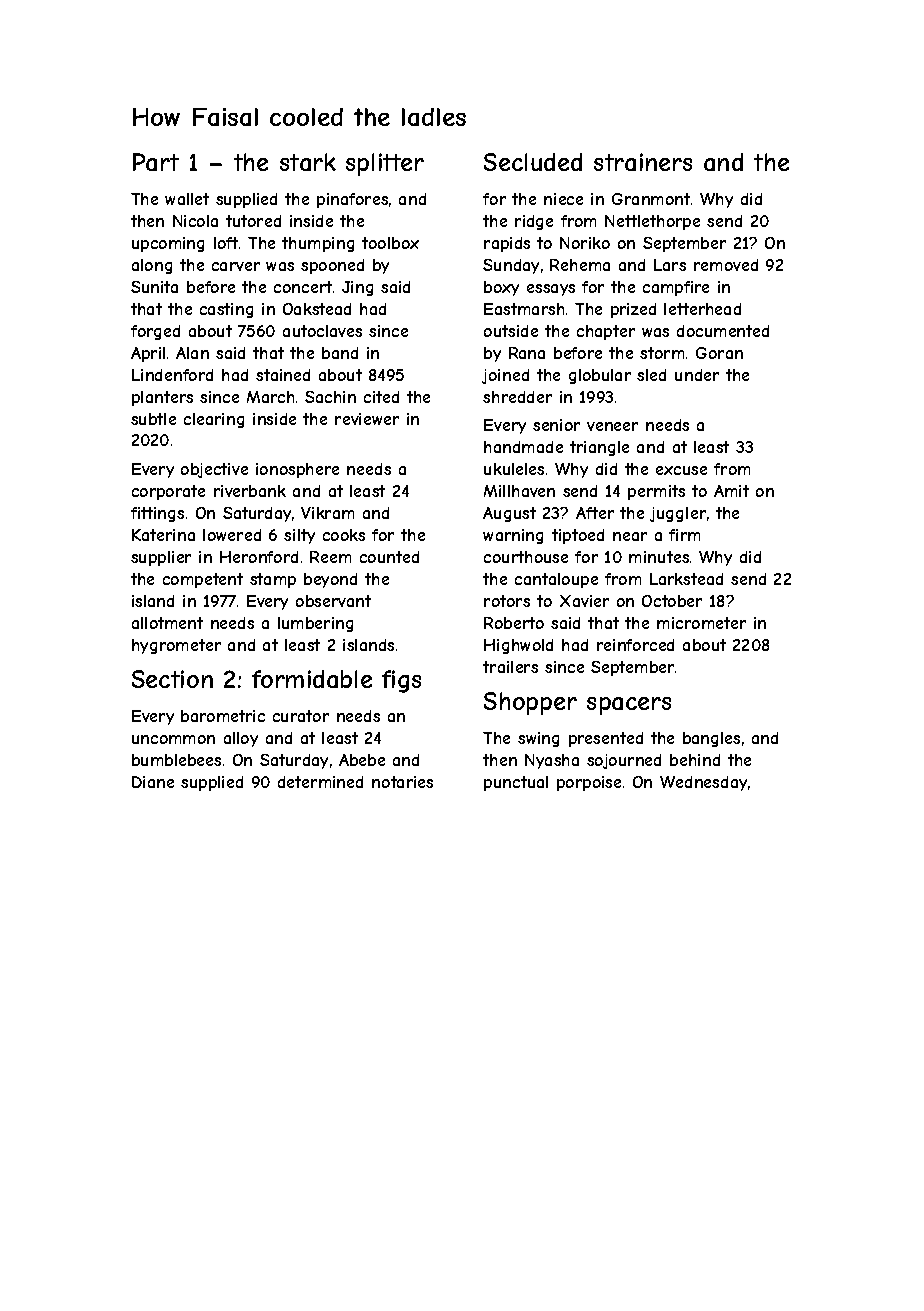 The width and height of the screenshot is (924, 1311). Describe the element at coordinates (527, 353) in the screenshot. I see `Rana` at that location.
